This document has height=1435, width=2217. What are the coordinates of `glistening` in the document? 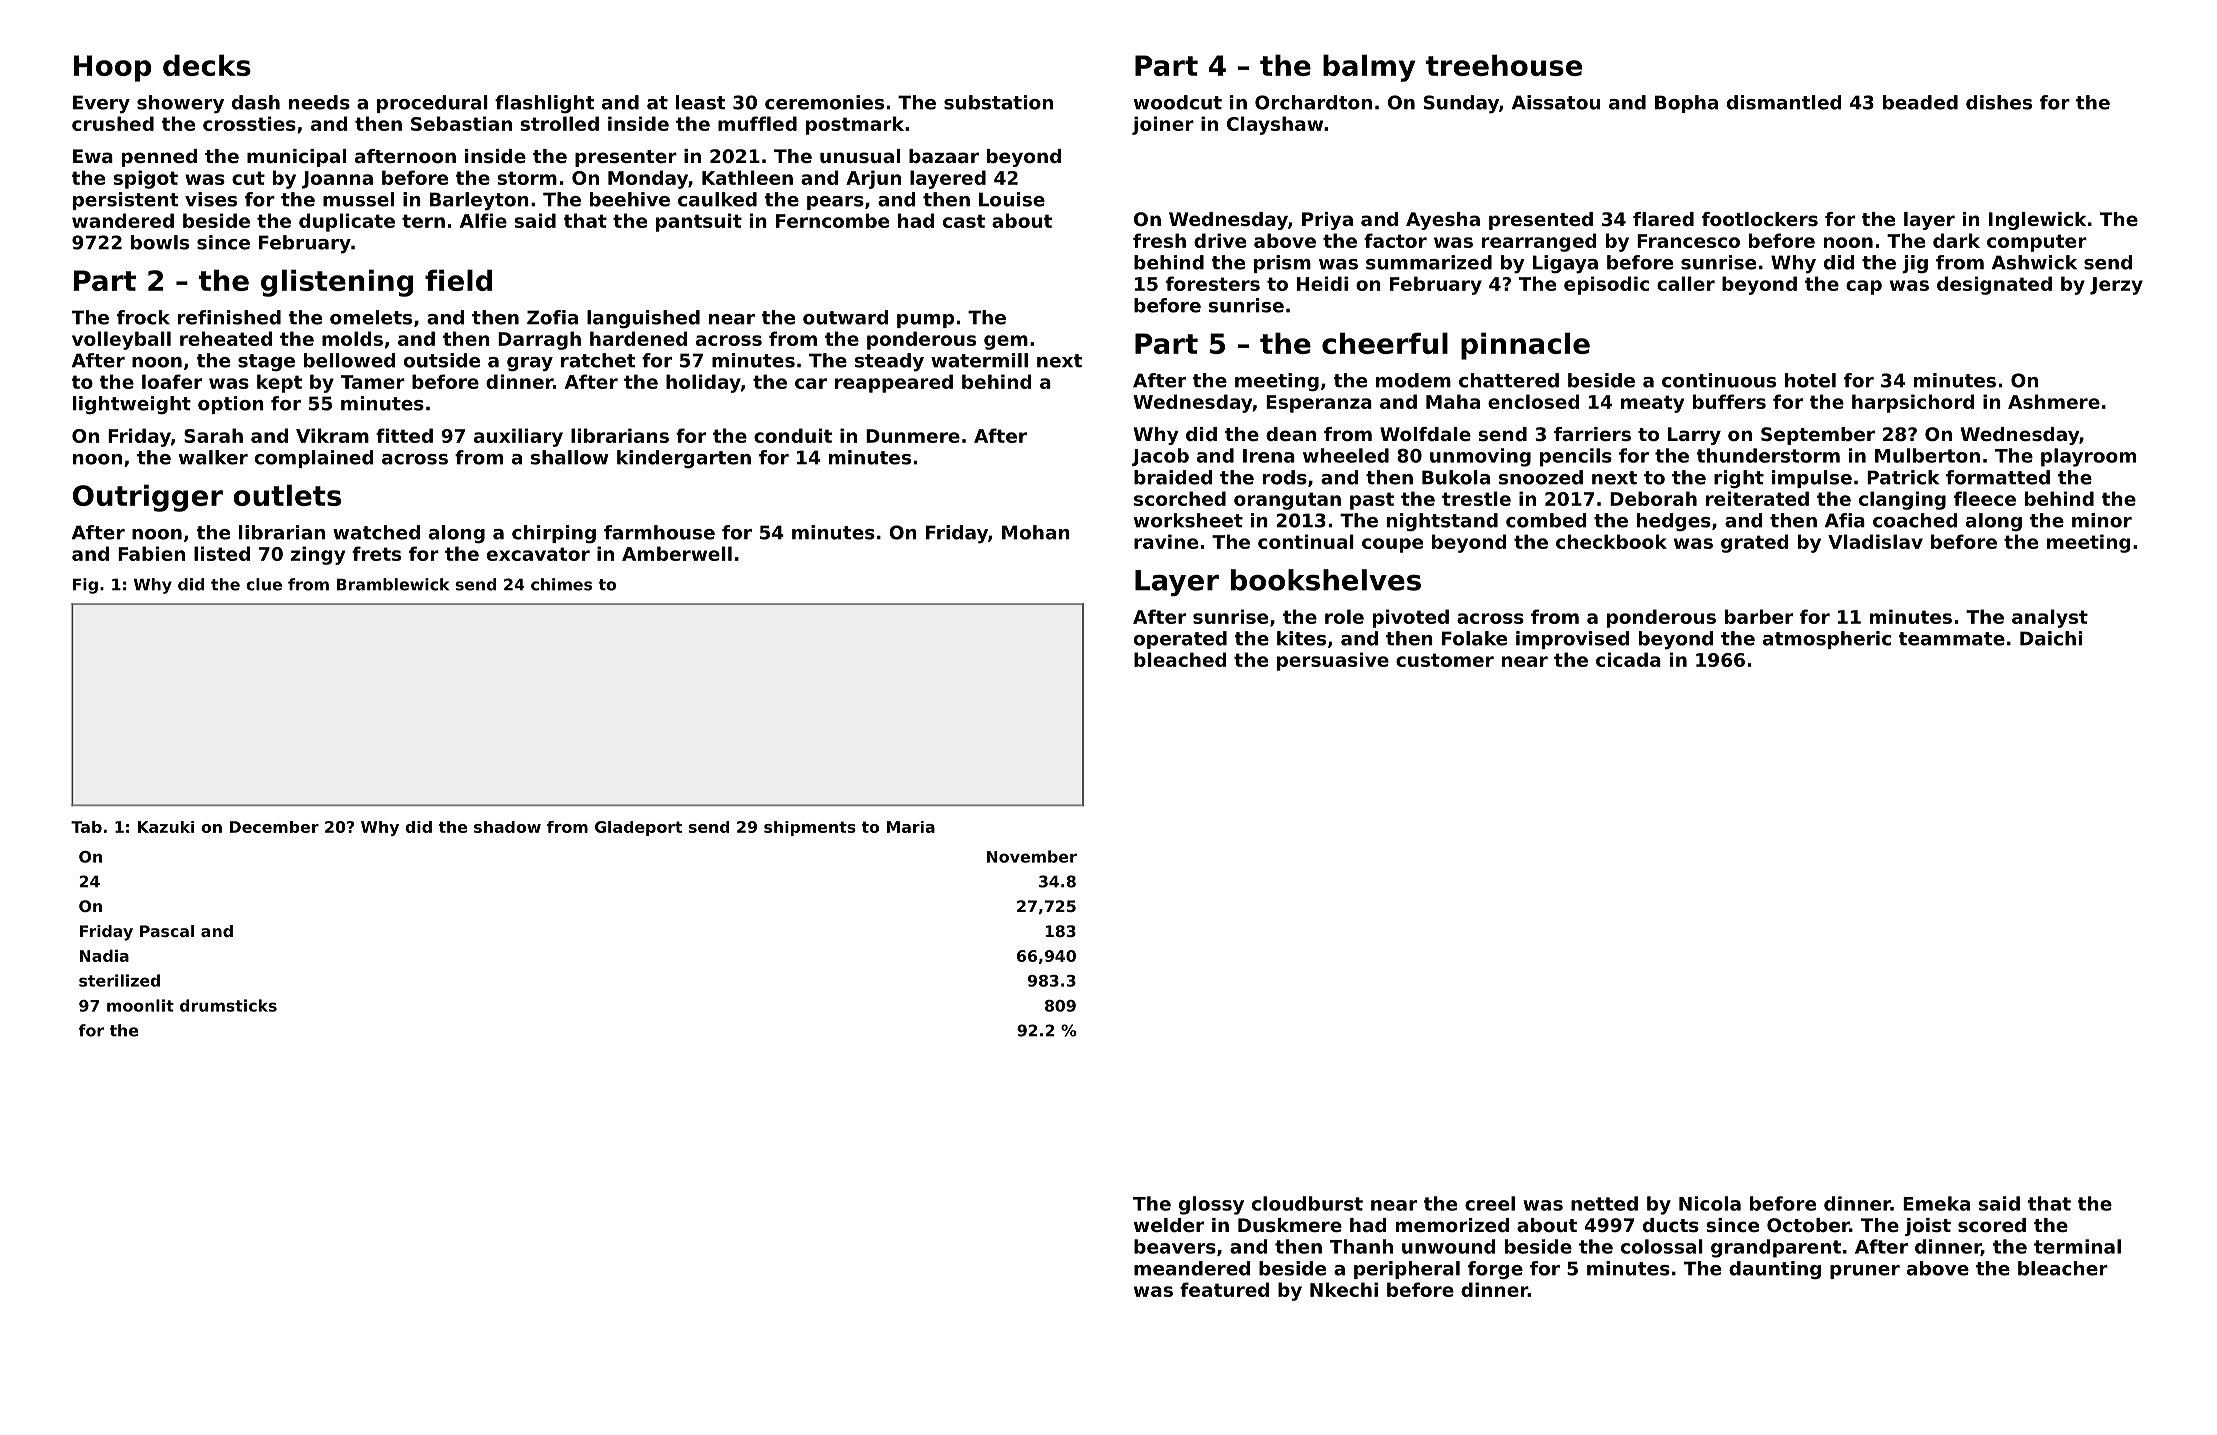 It's located at (337, 283).
